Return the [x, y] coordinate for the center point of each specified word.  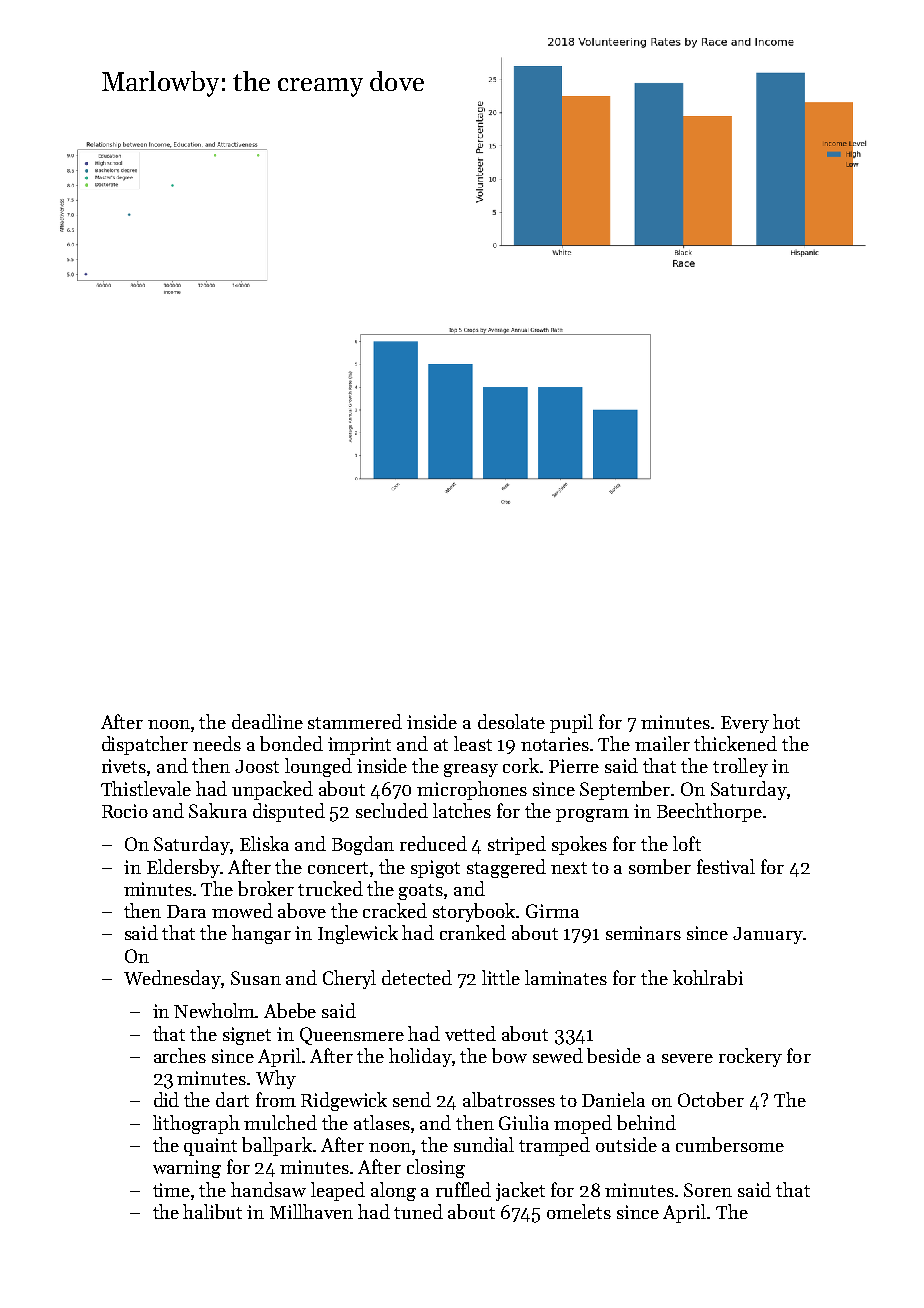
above [302, 910]
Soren [708, 1190]
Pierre [574, 766]
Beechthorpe [709, 812]
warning [187, 1169]
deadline [267, 721]
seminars [643, 933]
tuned [418, 1211]
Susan [256, 978]
